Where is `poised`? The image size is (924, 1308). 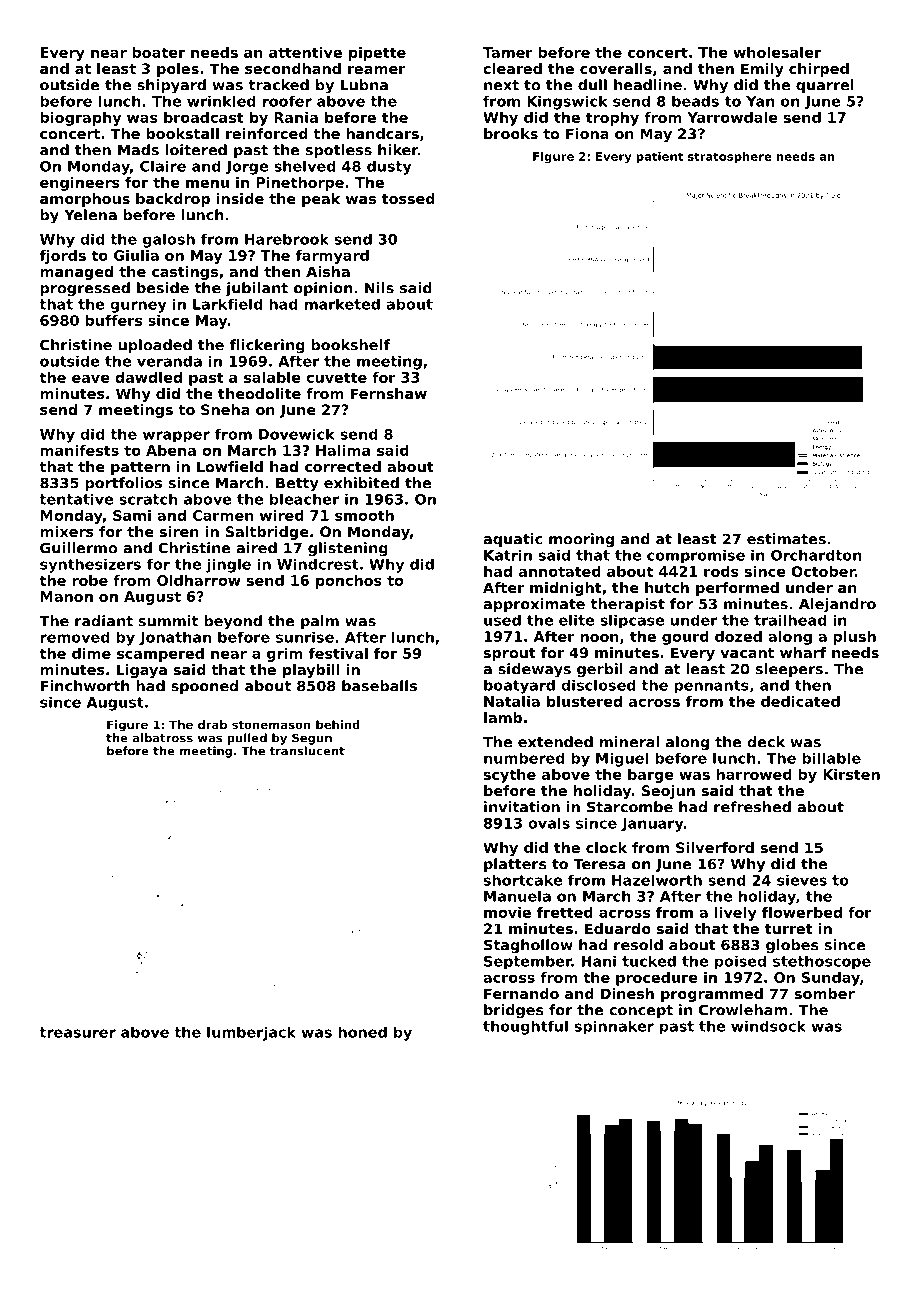 poised is located at coordinates (740, 963).
